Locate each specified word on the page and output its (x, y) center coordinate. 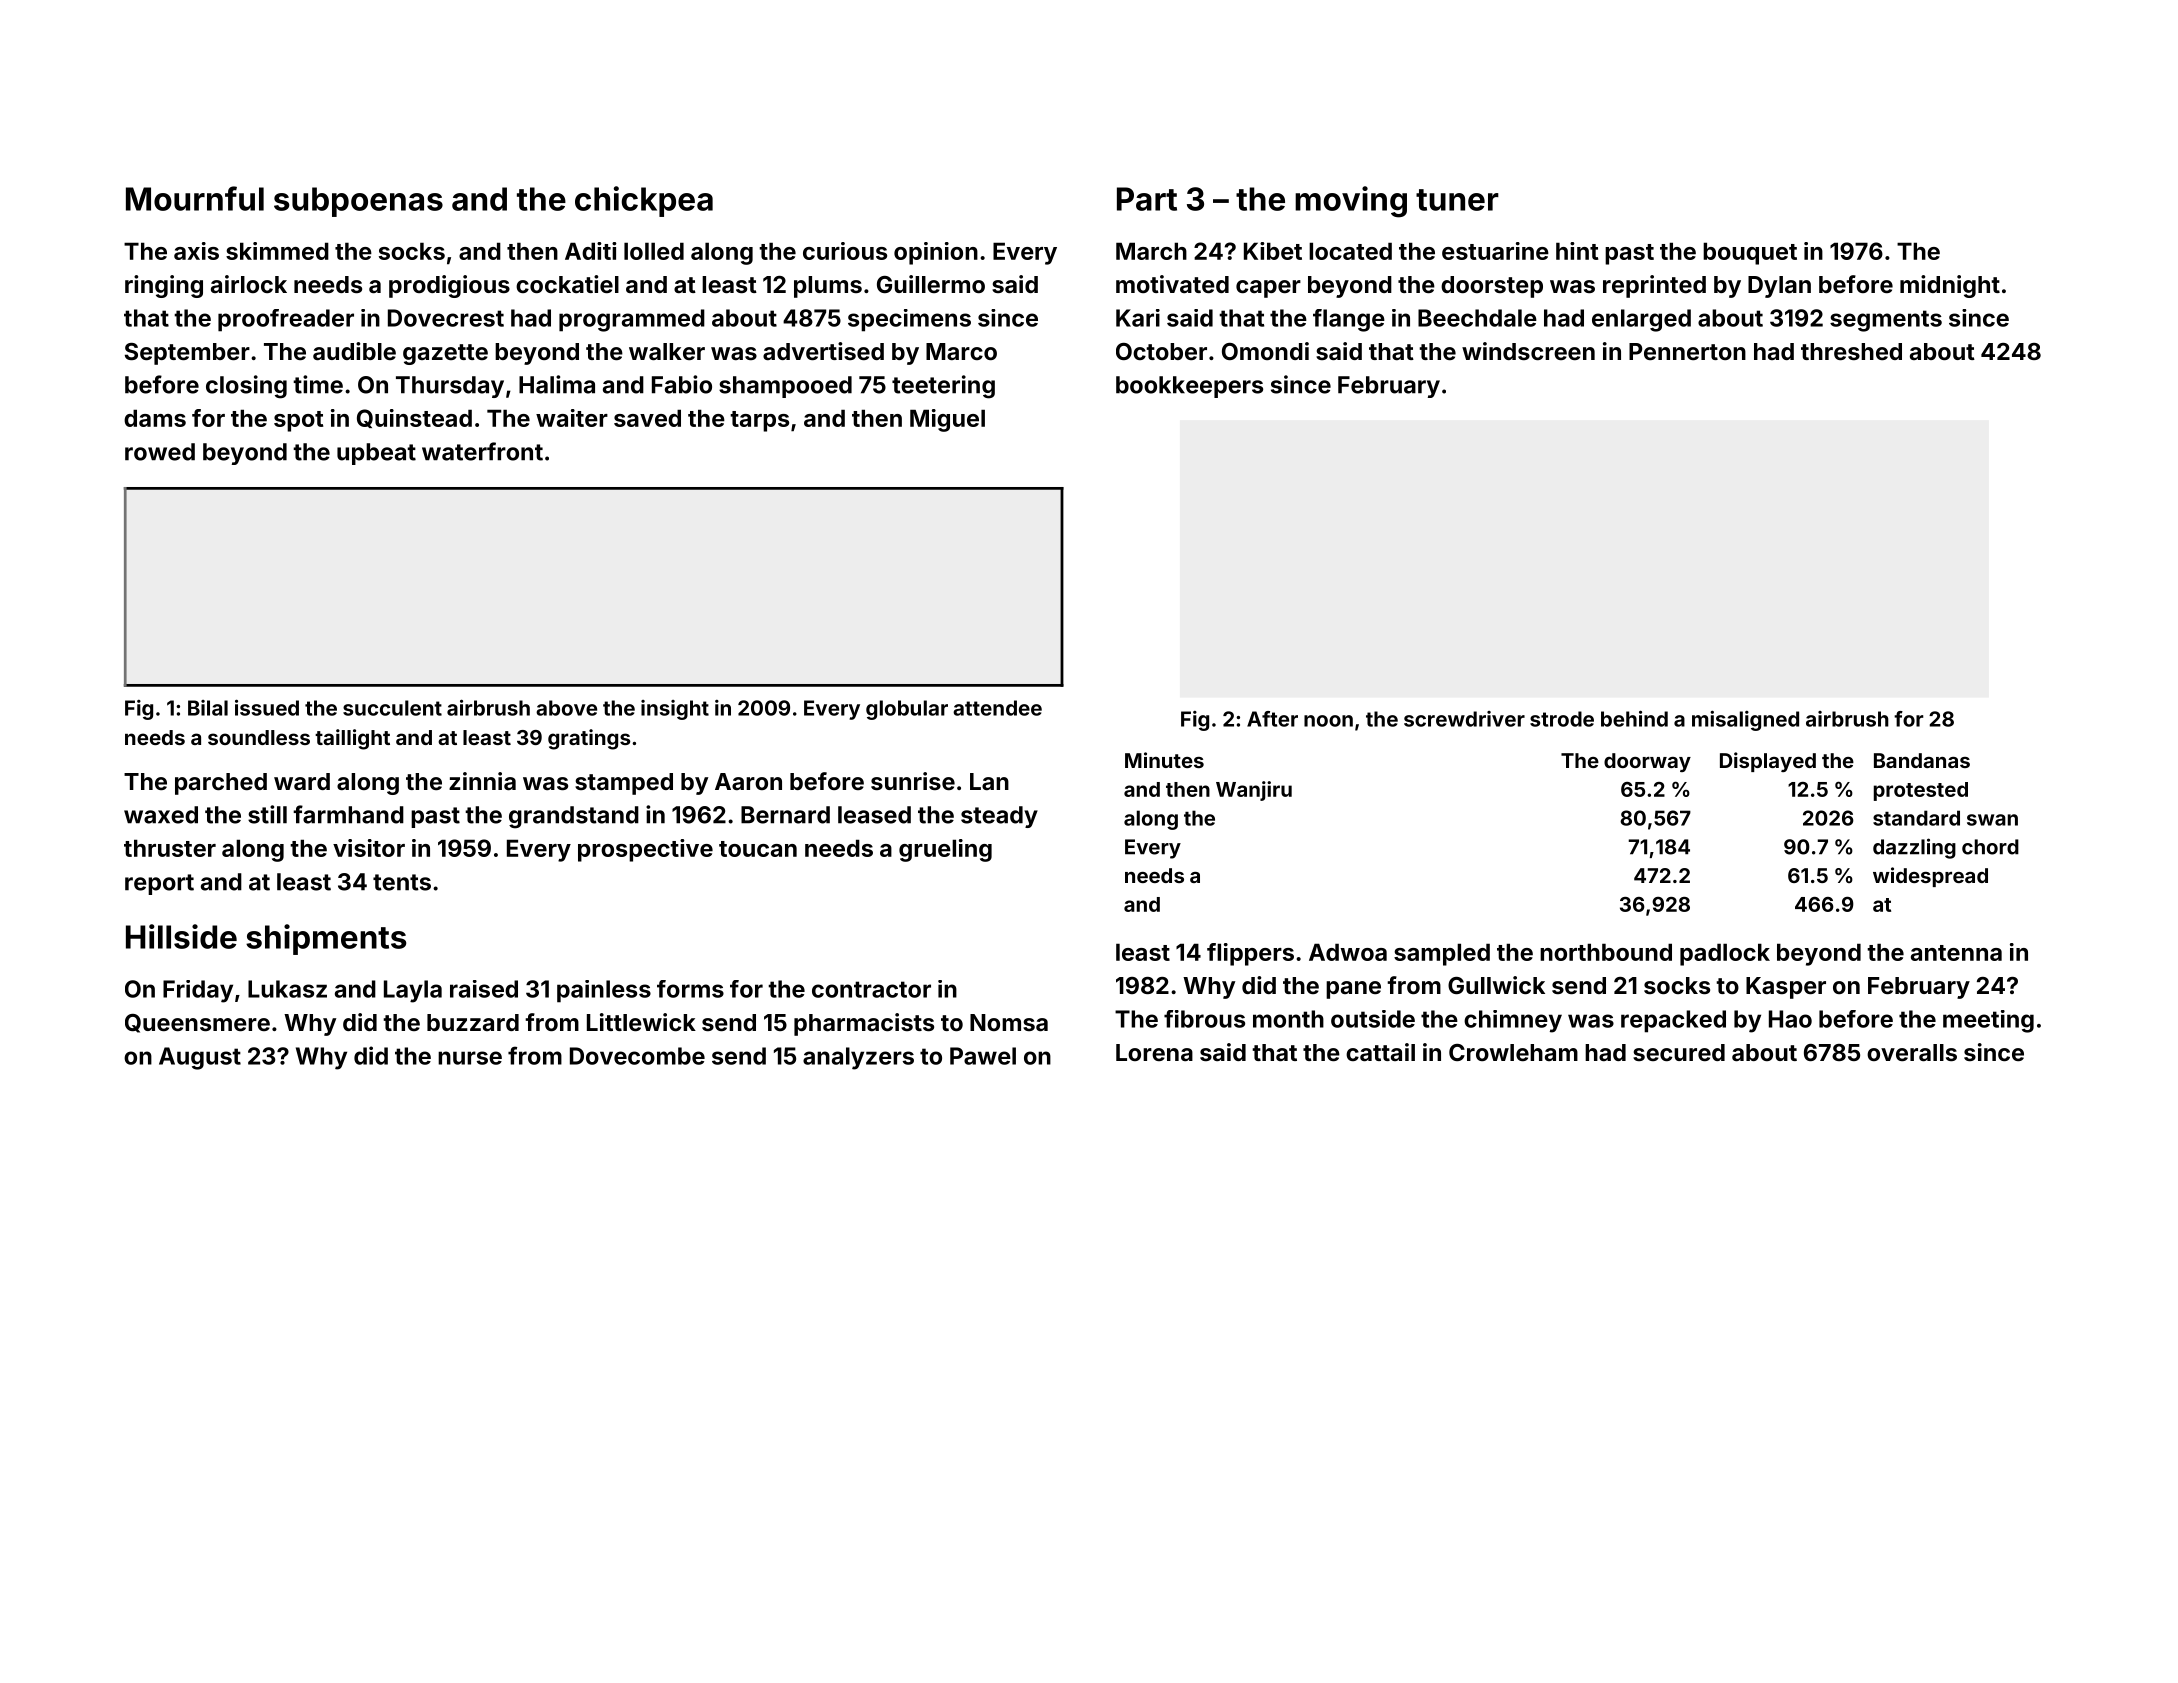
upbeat (376, 454)
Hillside (181, 936)
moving (1351, 202)
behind (1634, 718)
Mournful (195, 198)
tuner (1457, 200)
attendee (997, 708)
